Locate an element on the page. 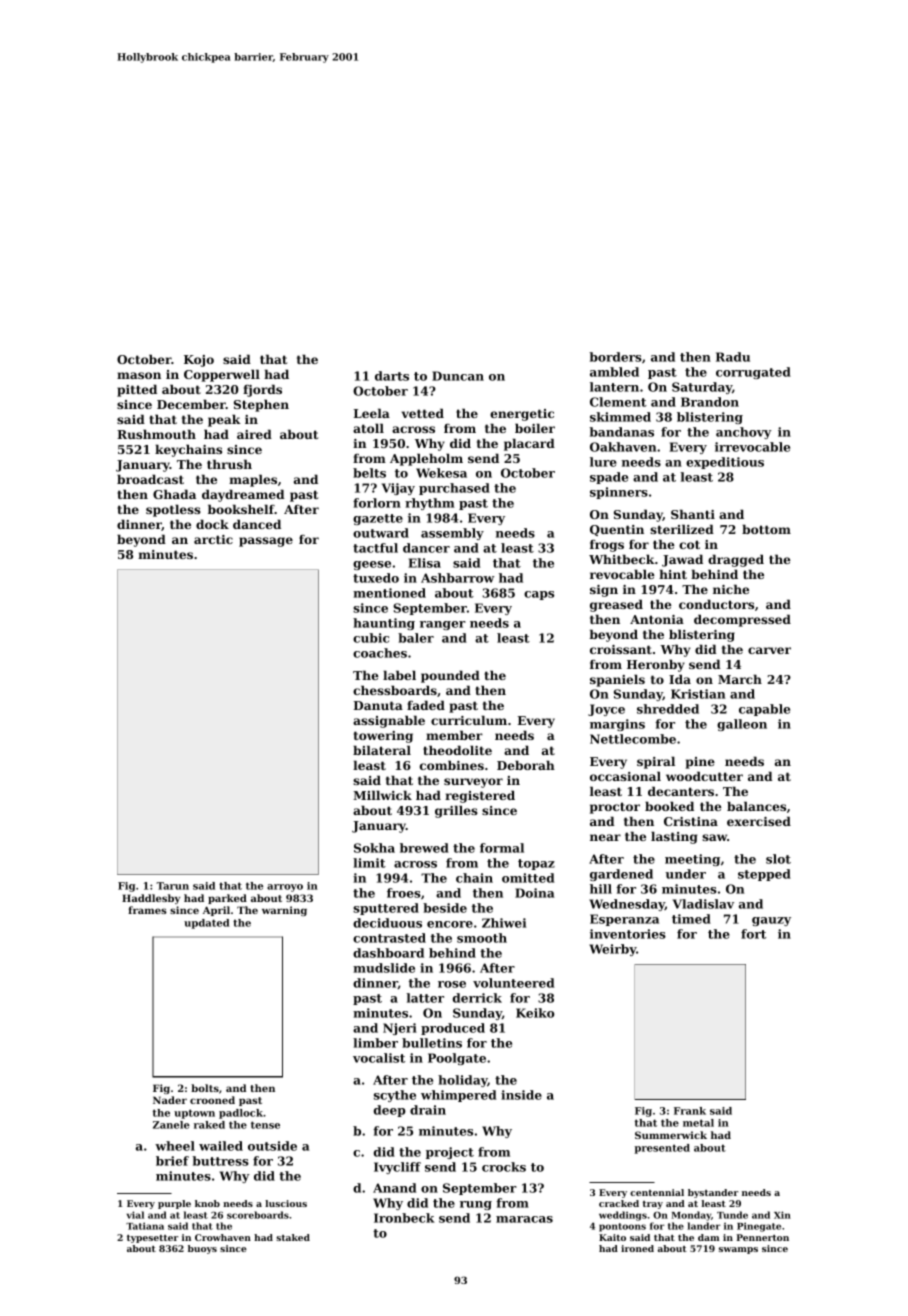 Image resolution: width=908 pixels, height=1316 pixels. arctic is located at coordinates (213, 539).
